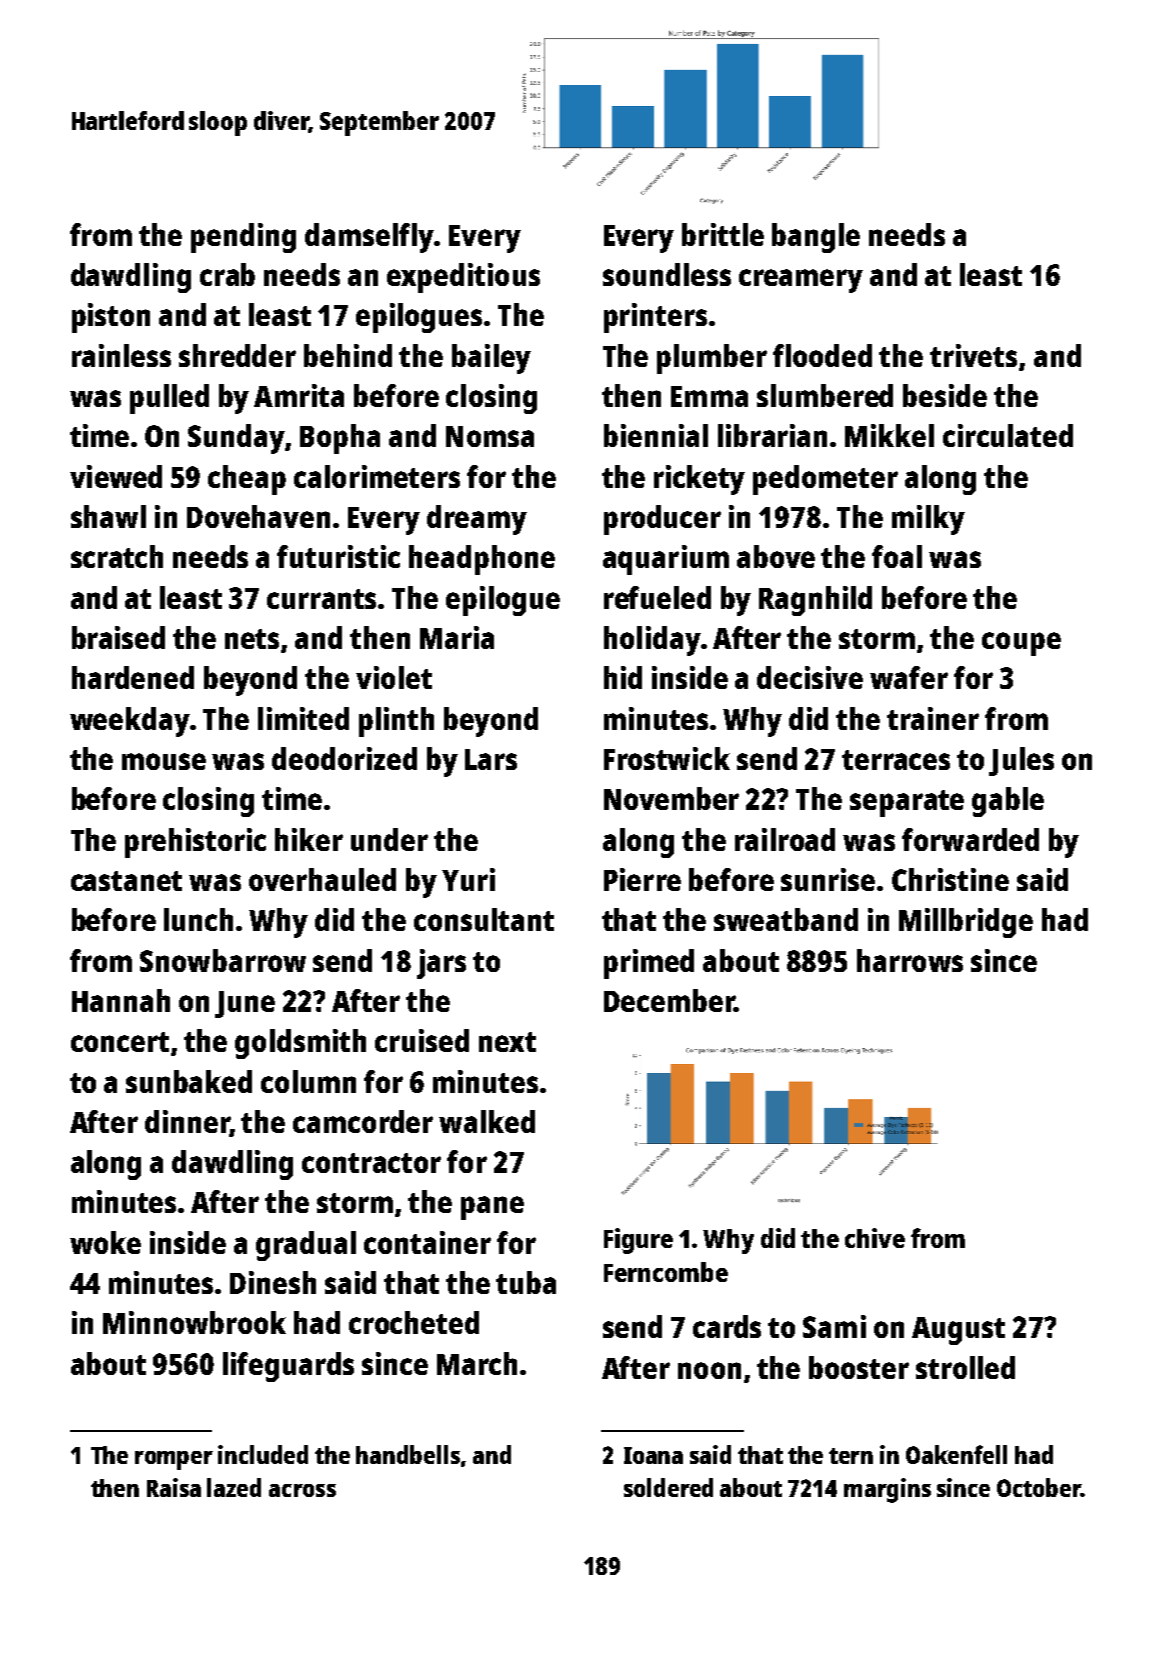  What do you see at coordinates (712, 359) in the page?
I see `plumber` at bounding box center [712, 359].
